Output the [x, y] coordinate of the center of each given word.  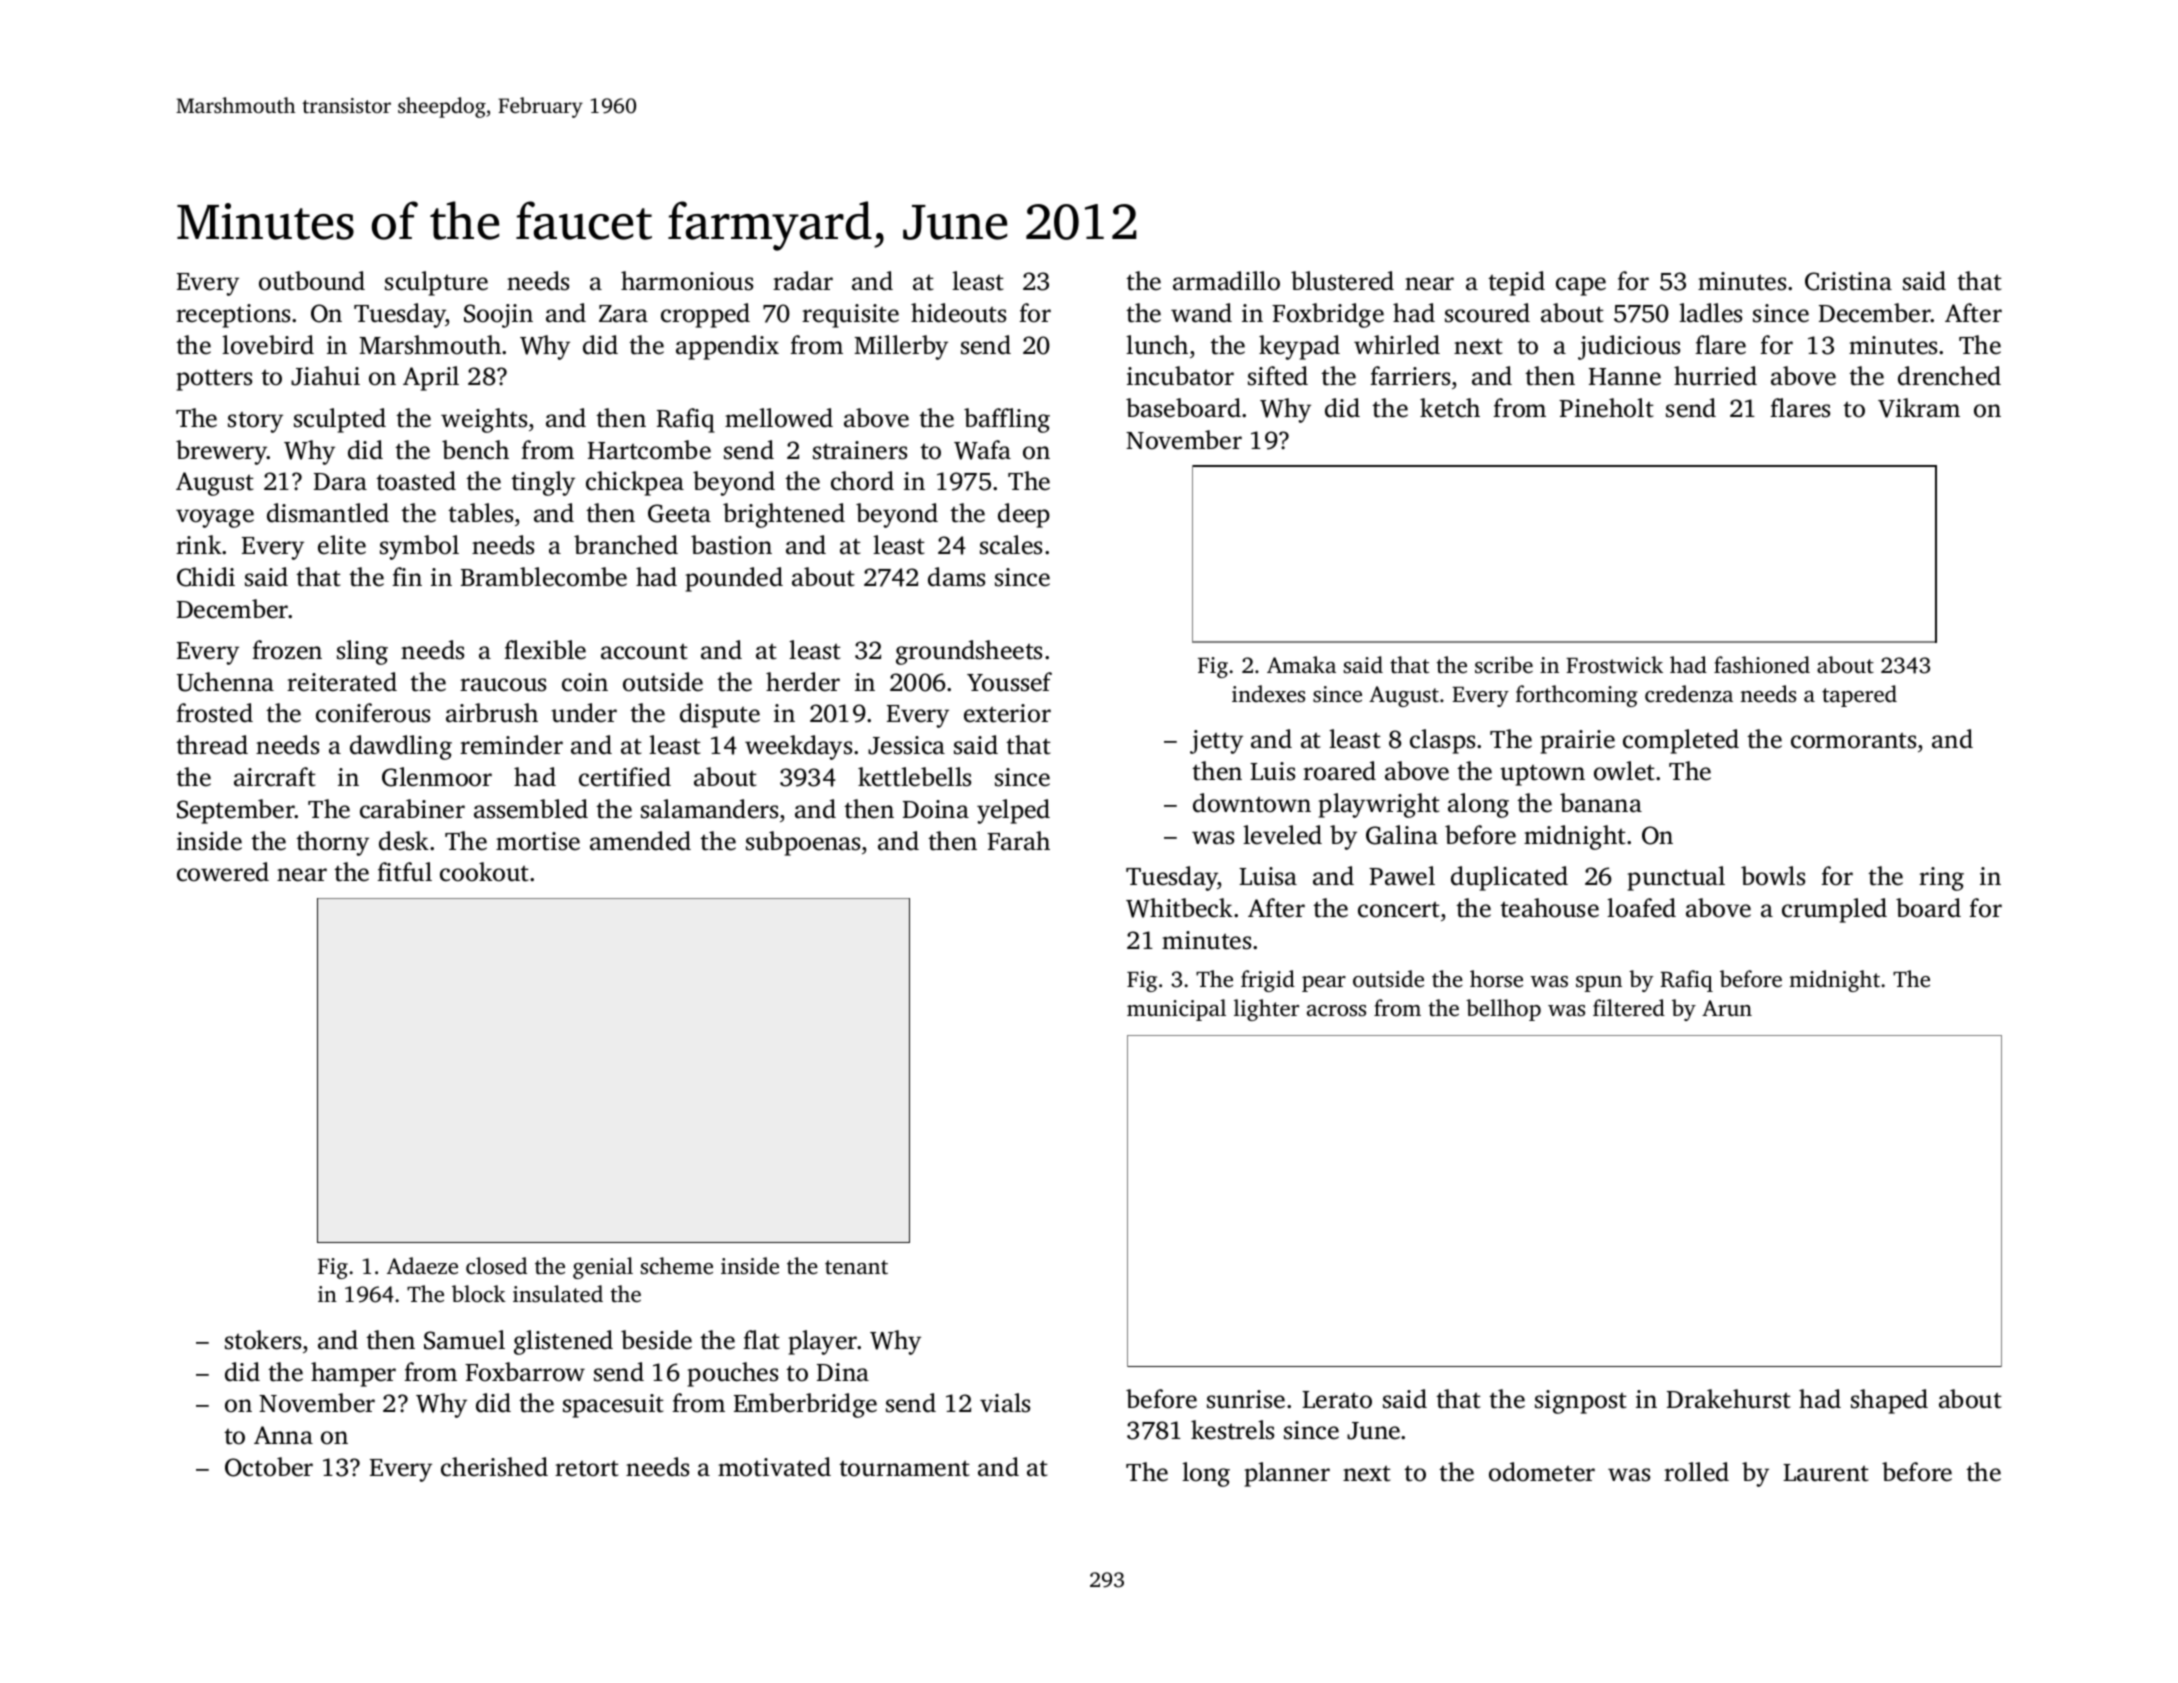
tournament [904, 1469]
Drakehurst [1729, 1399]
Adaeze [422, 1266]
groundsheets [969, 652]
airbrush [492, 713]
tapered [1859, 696]
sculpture [436, 283]
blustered [1342, 281]
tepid [1516, 283]
